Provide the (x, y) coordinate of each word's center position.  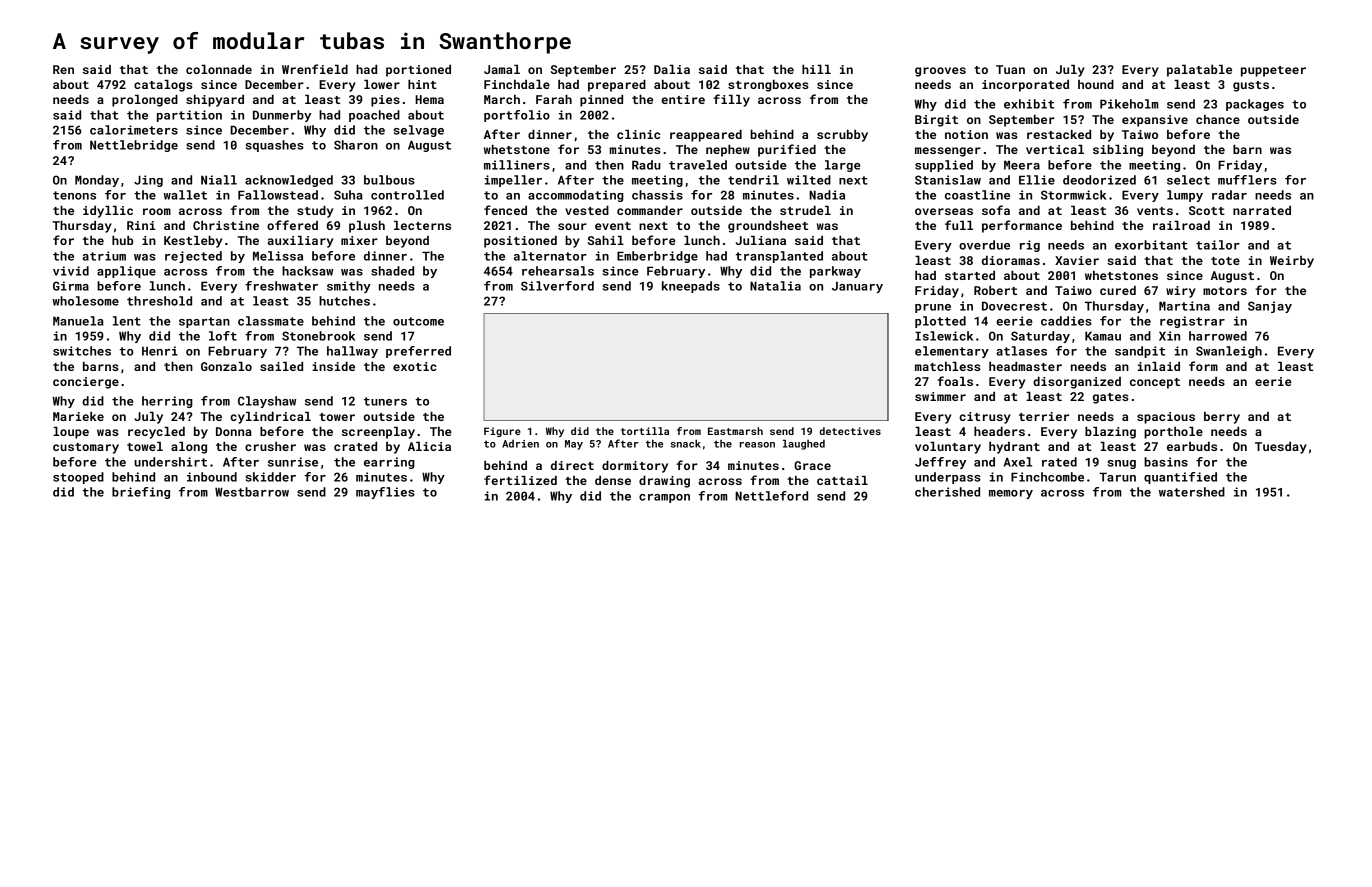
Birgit (936, 121)
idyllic (108, 211)
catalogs (163, 85)
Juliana (761, 240)
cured (1118, 290)
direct (572, 465)
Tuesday (1281, 448)
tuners (385, 401)
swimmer (940, 396)
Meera (1022, 165)
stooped (78, 478)
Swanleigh (1229, 352)
